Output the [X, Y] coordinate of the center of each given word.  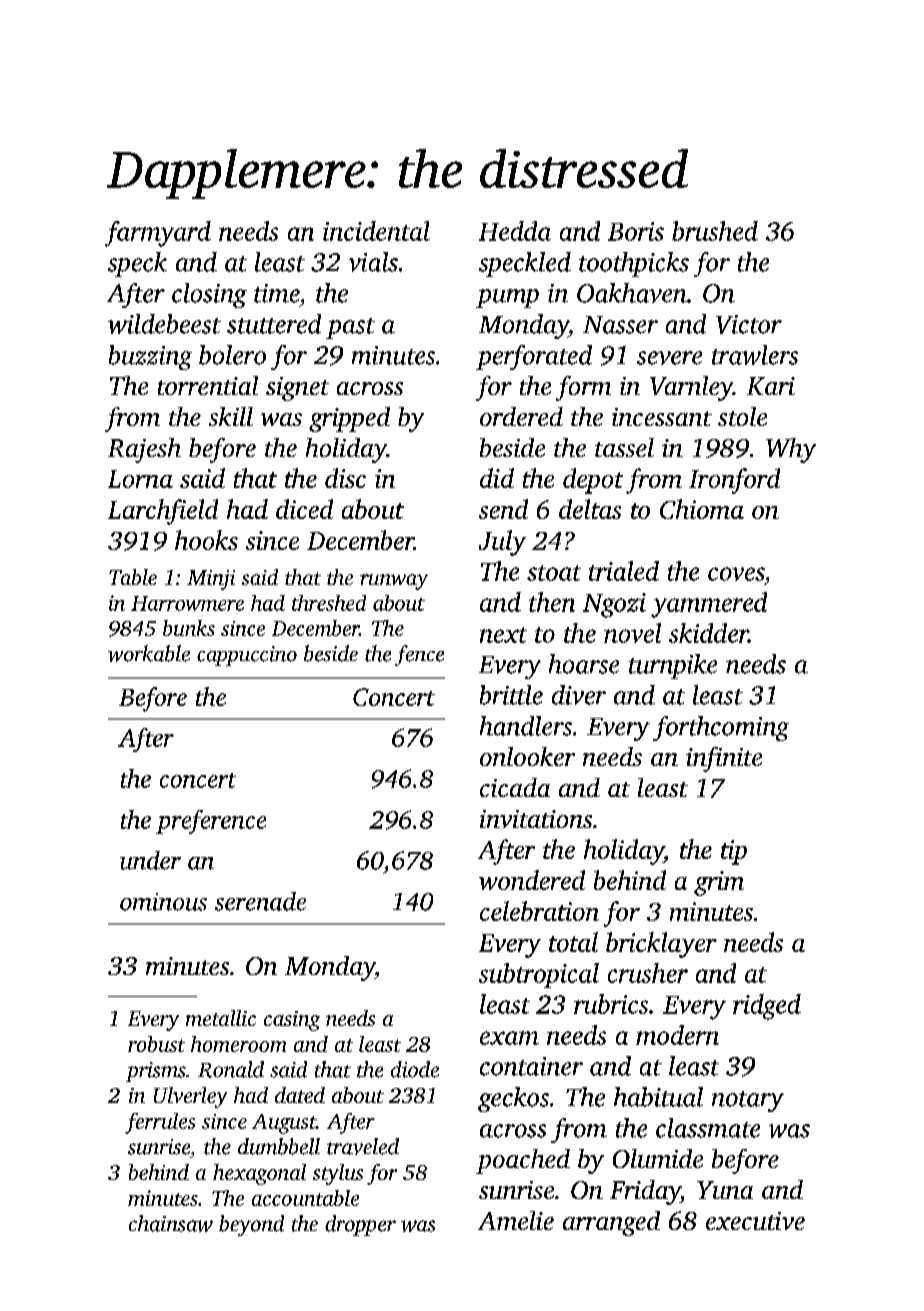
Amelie [516, 1220]
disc [345, 478]
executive [755, 1221]
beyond [251, 1225]
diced [304, 509]
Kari [771, 386]
